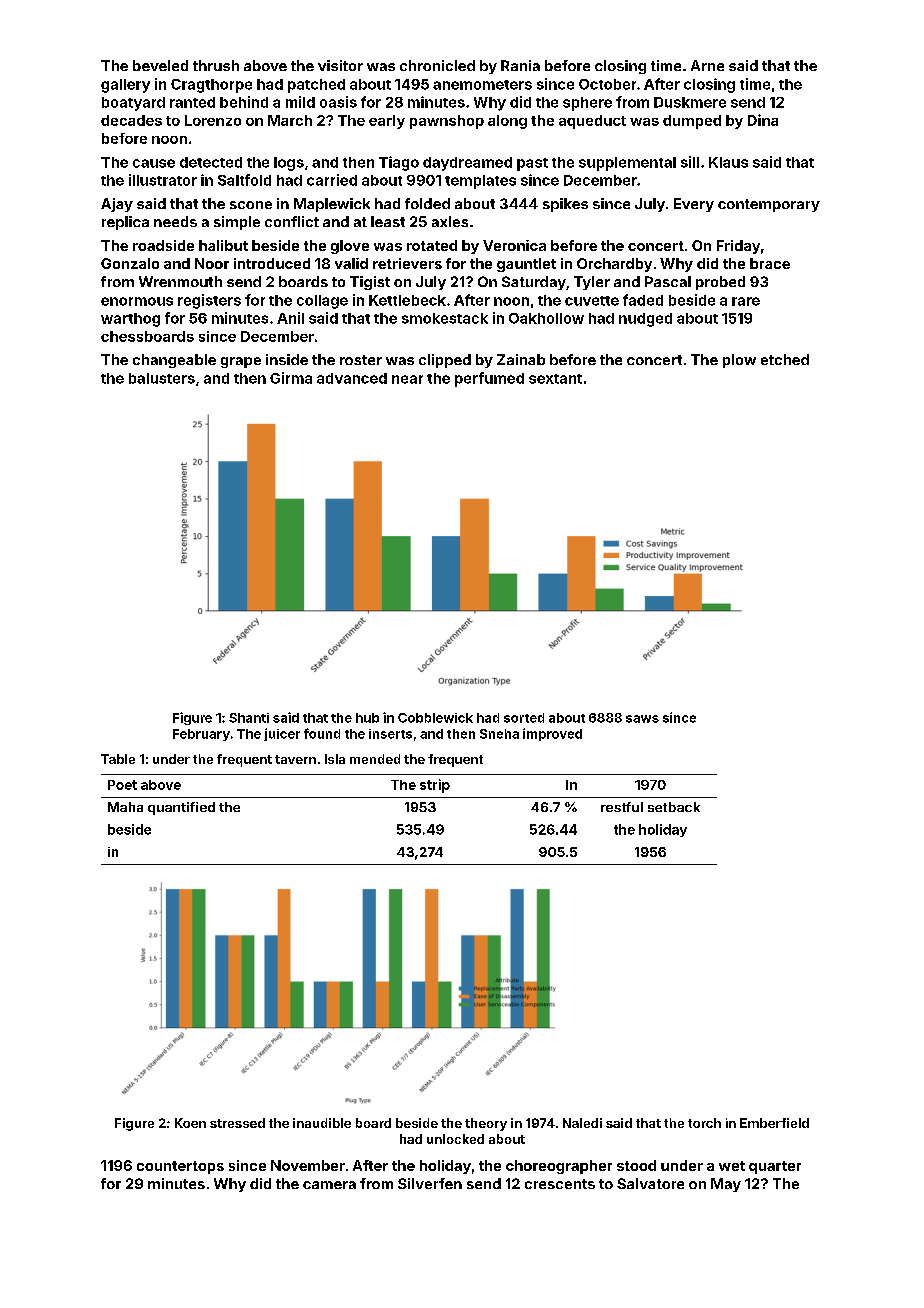  Describe the element at coordinates (190, 1123) in the screenshot. I see `Koen` at that location.
